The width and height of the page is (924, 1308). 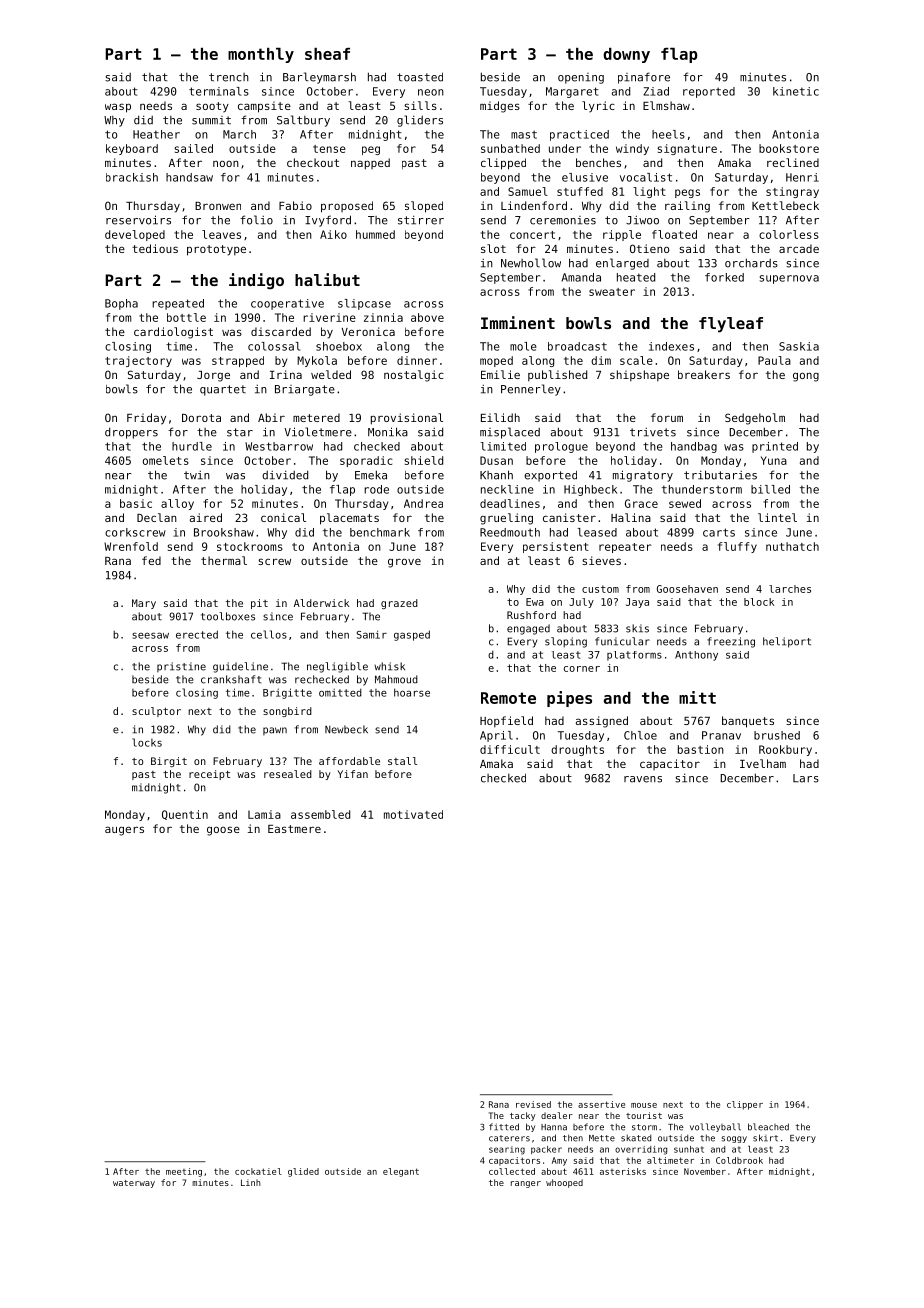 What do you see at coordinates (668, 134) in the page?
I see `heels` at bounding box center [668, 134].
